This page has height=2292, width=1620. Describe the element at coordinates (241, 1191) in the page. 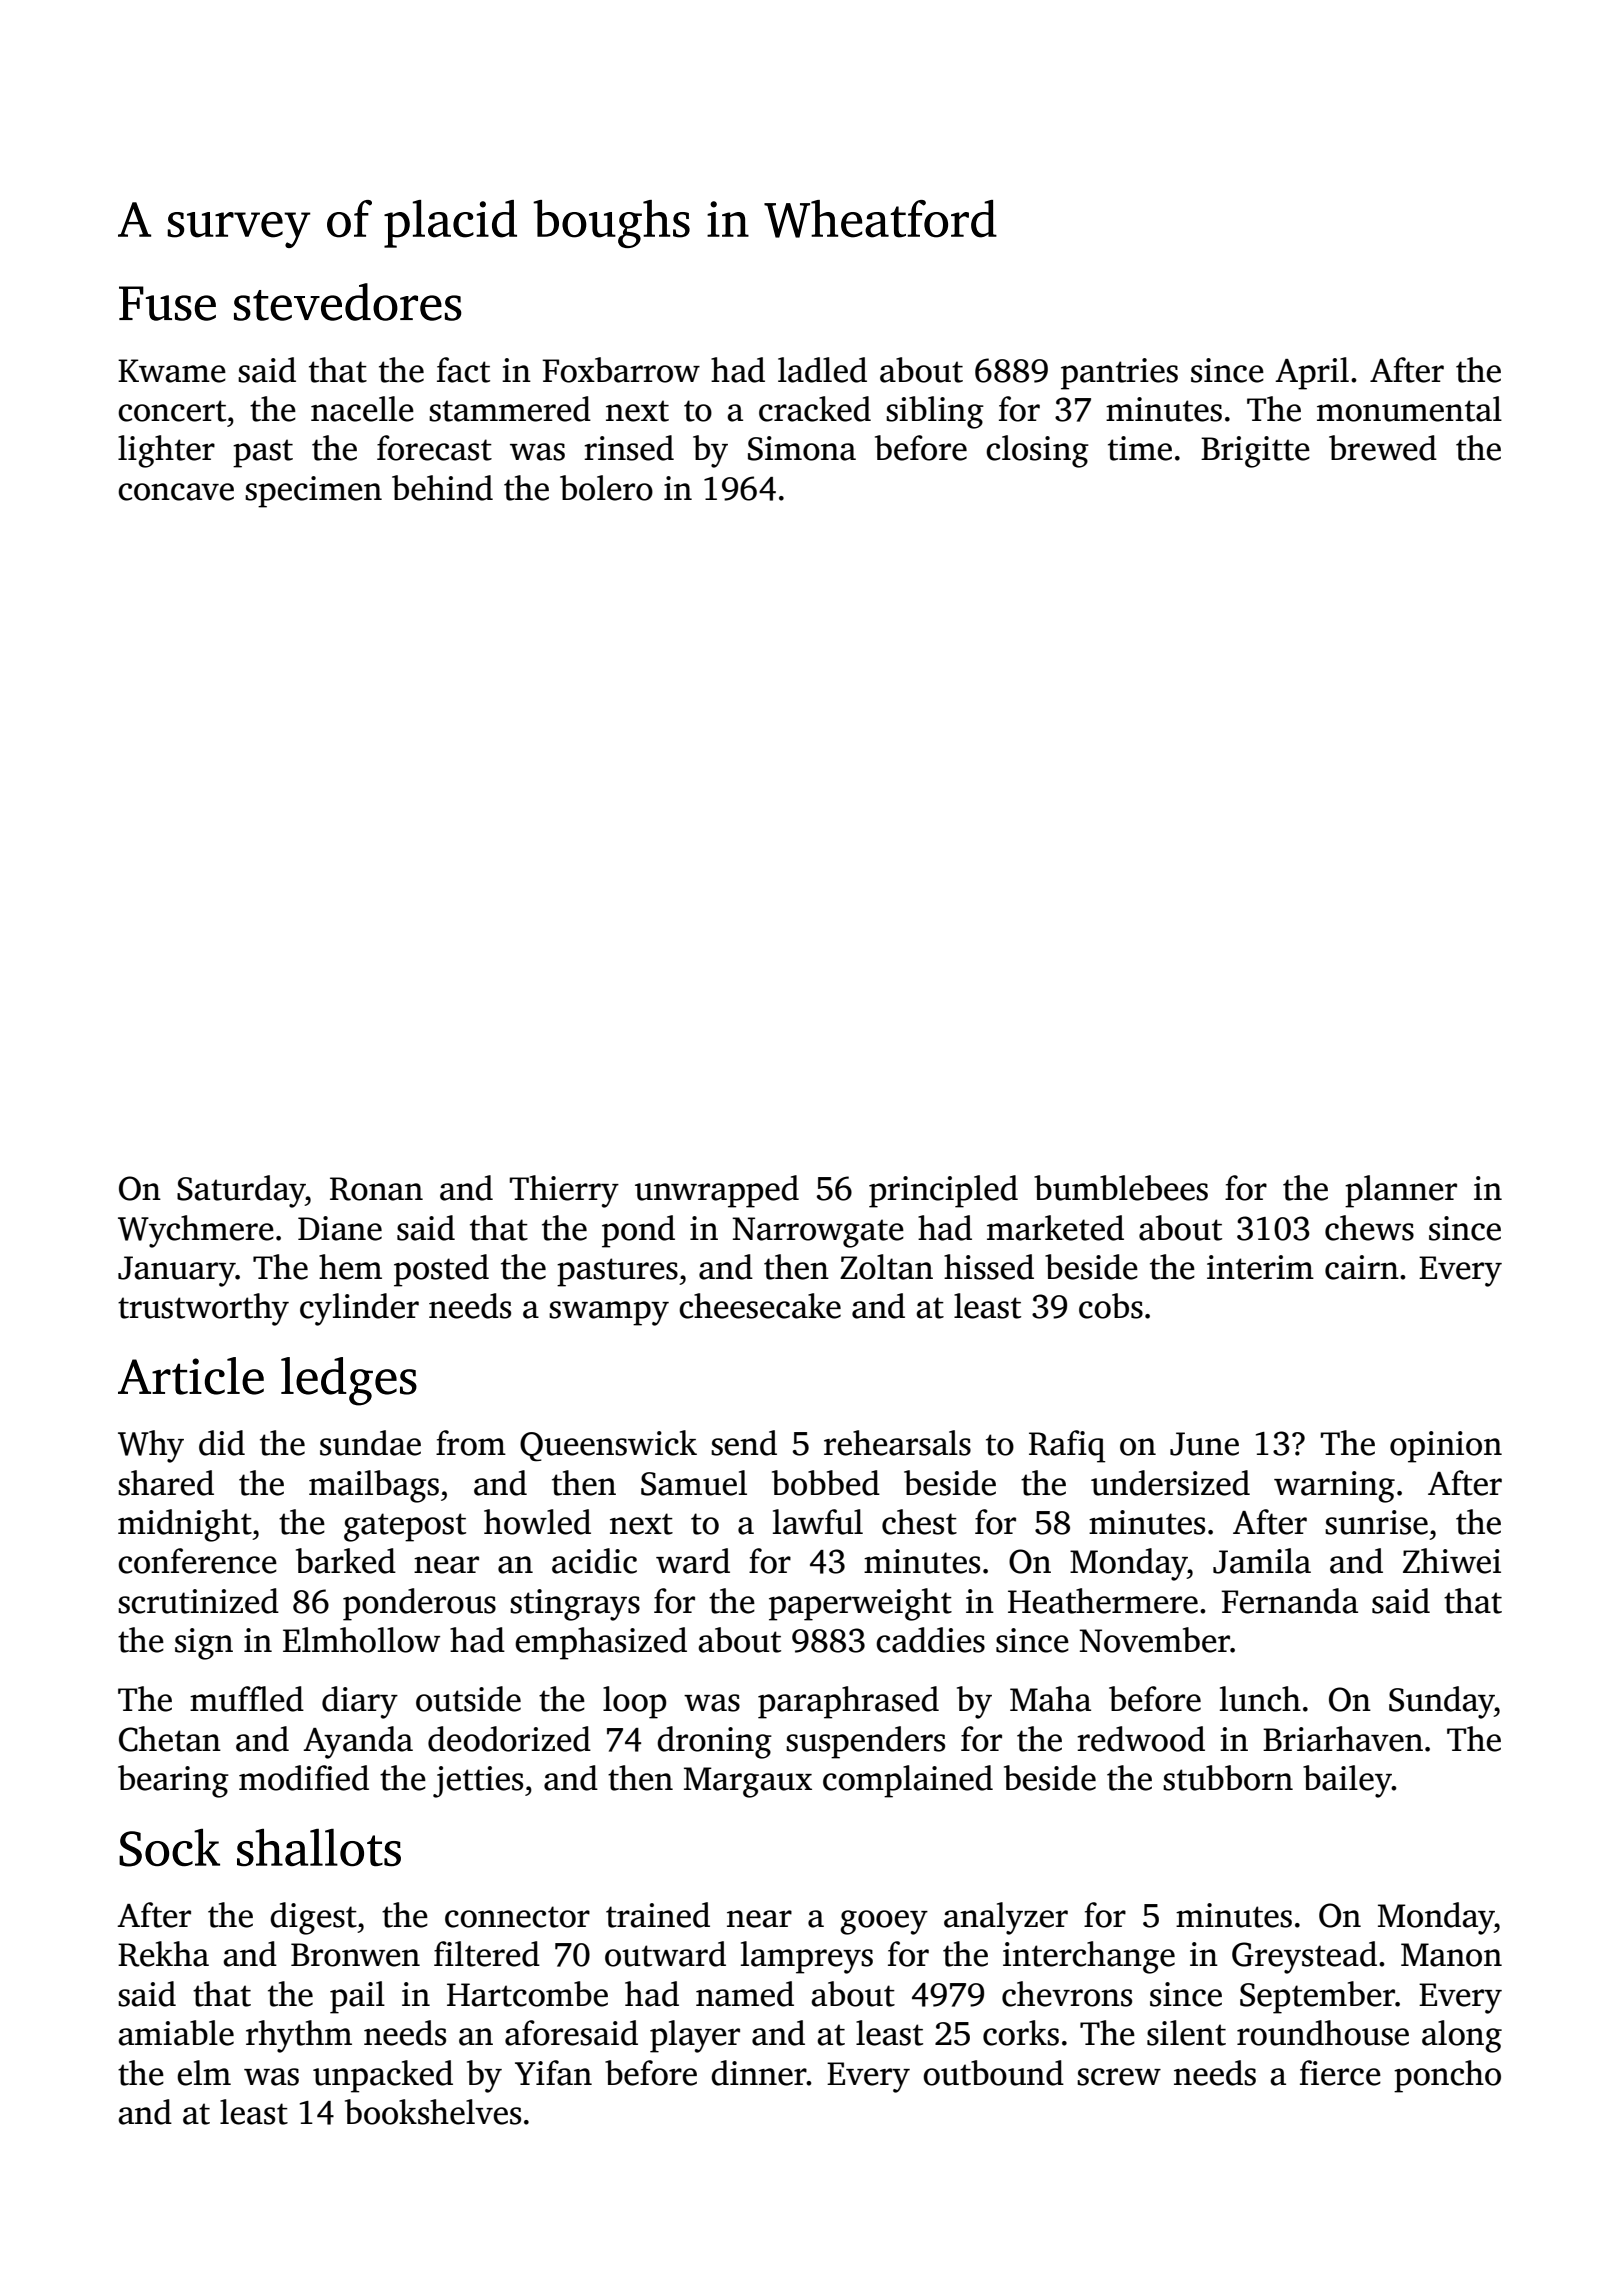

I see `Saturday` at that location.
